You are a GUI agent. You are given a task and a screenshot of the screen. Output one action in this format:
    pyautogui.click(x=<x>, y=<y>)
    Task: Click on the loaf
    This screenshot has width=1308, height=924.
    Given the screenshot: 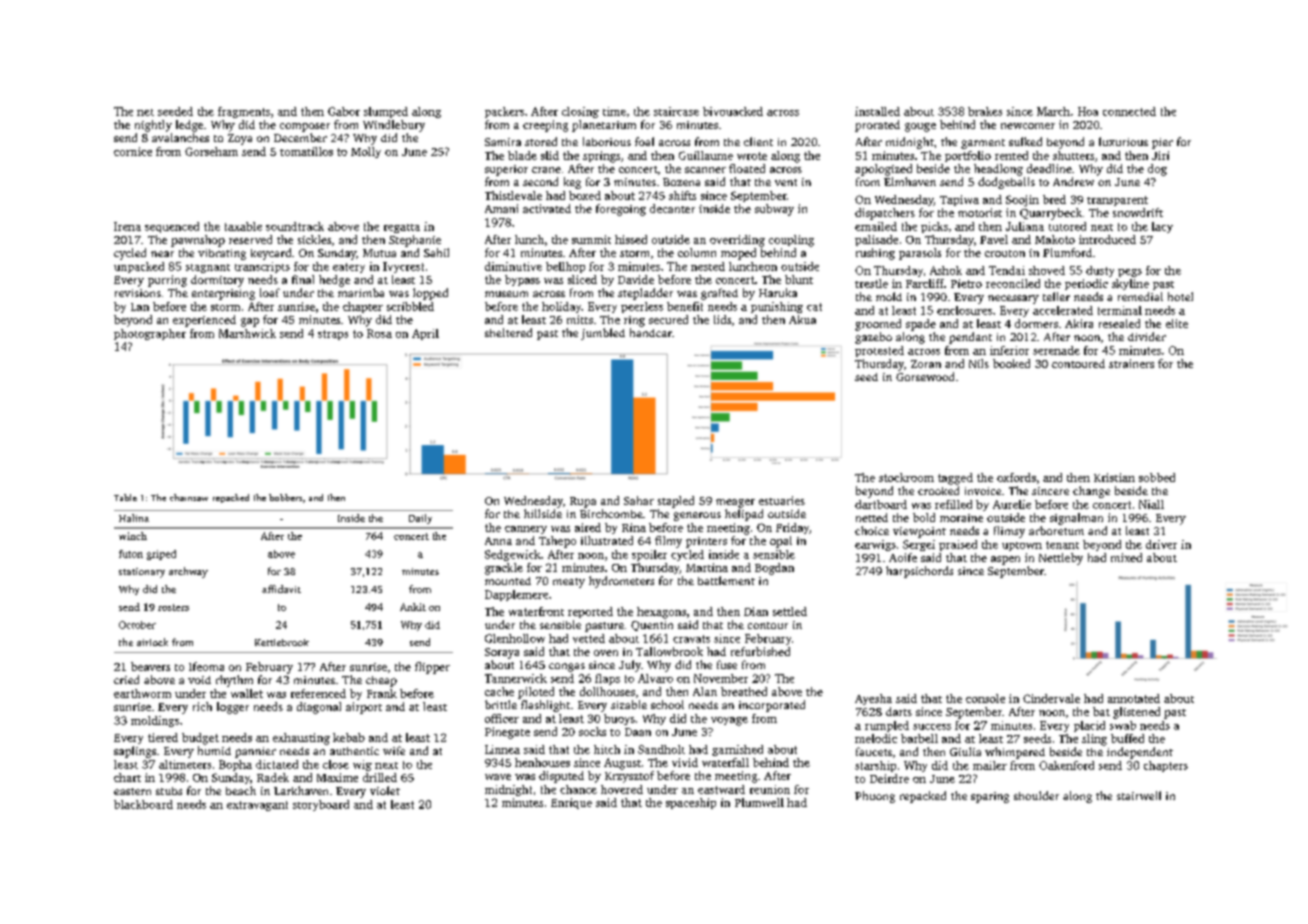 What is the action you would take?
    pyautogui.click(x=270, y=292)
